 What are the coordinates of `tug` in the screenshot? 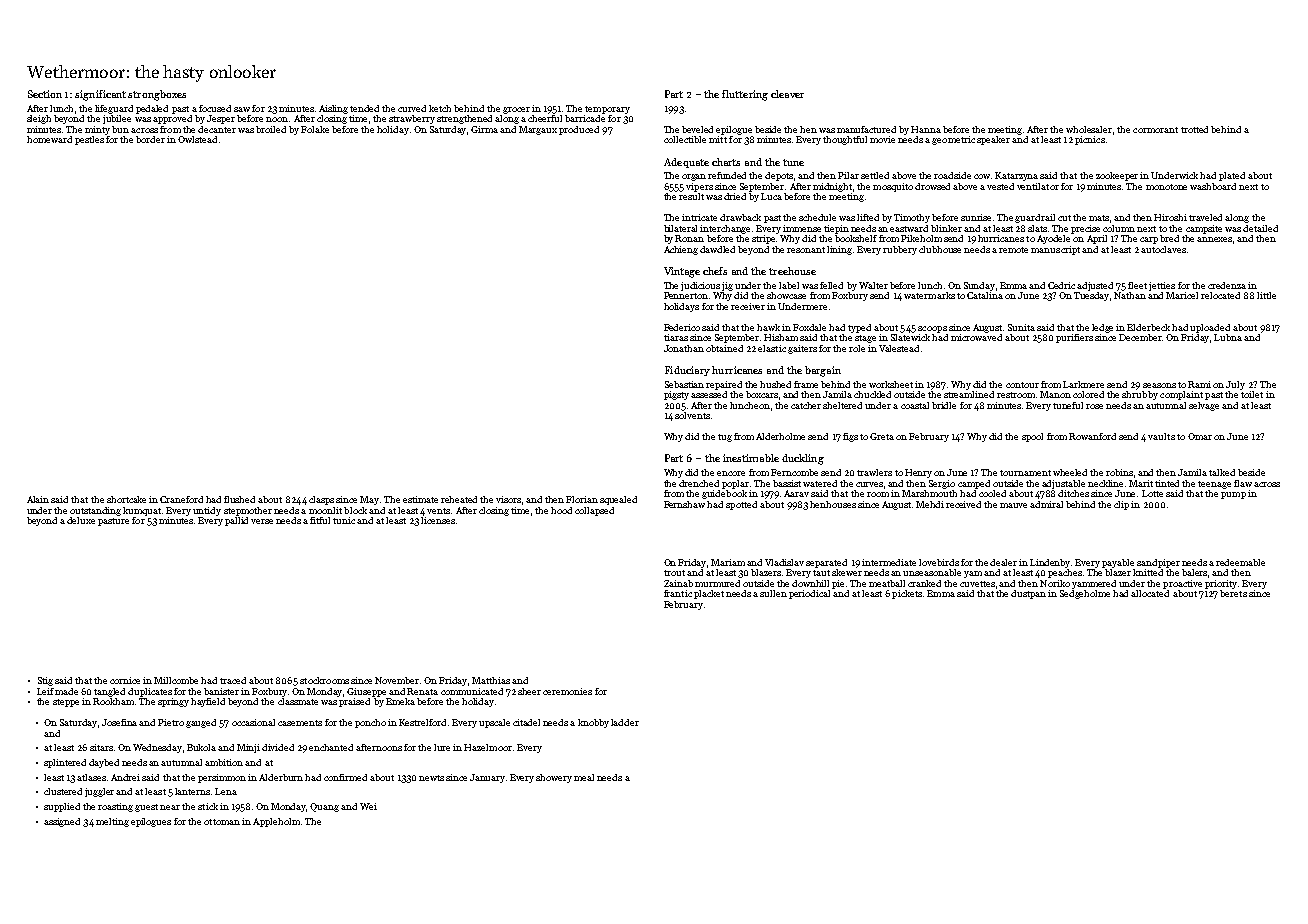 It's located at (725, 438).
